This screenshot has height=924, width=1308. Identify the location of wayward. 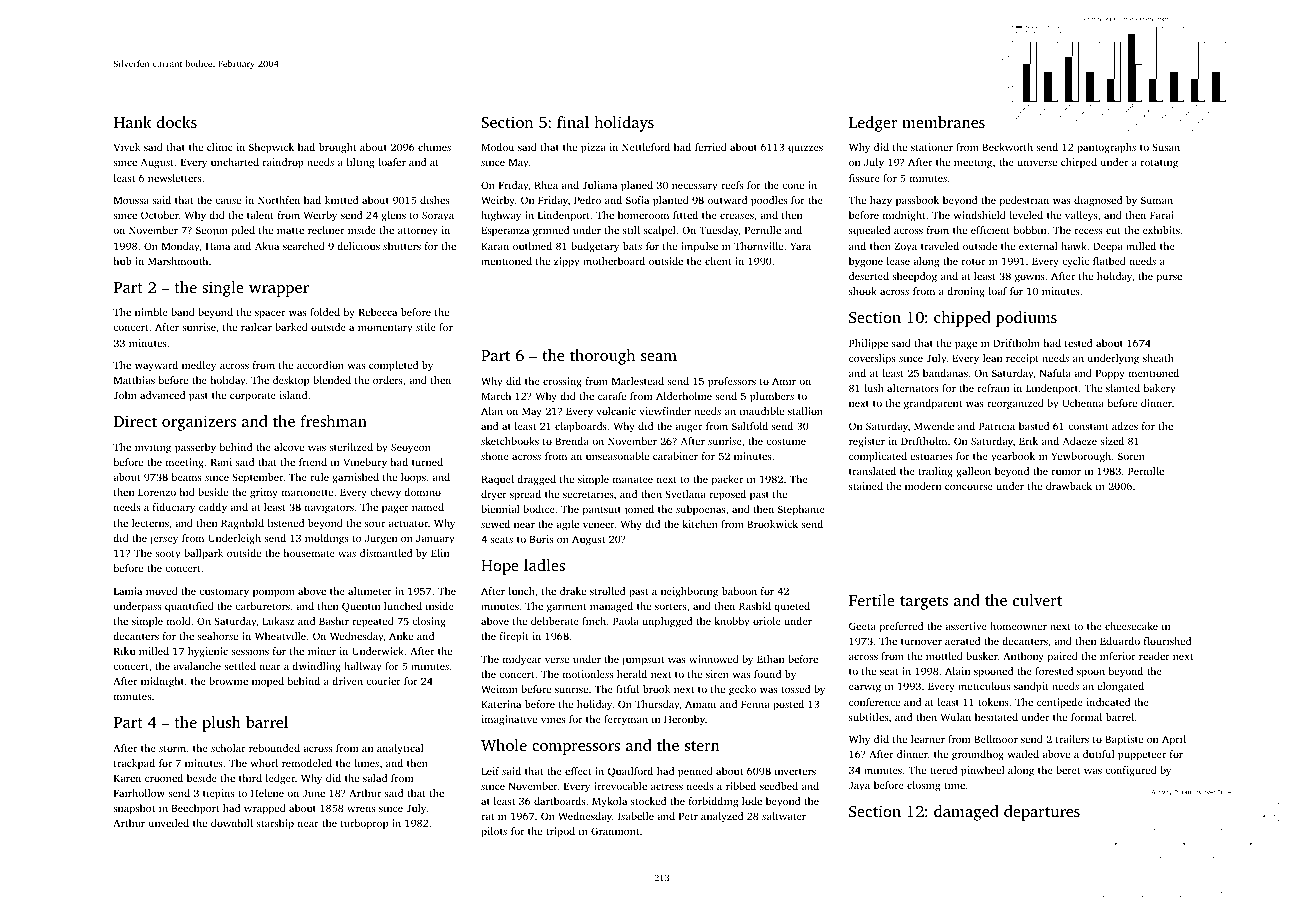
(156, 366).
